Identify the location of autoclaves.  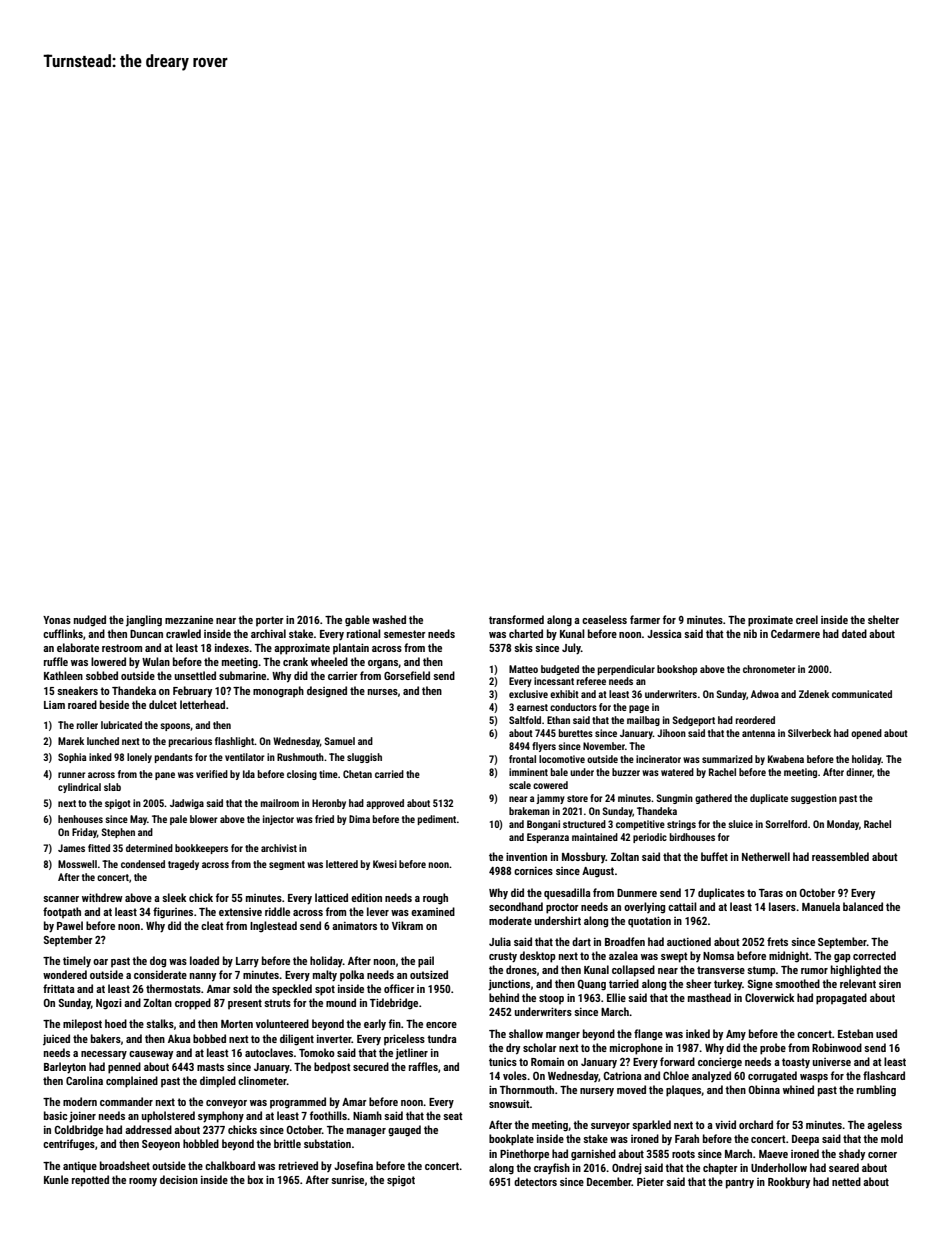
(269, 1052).
